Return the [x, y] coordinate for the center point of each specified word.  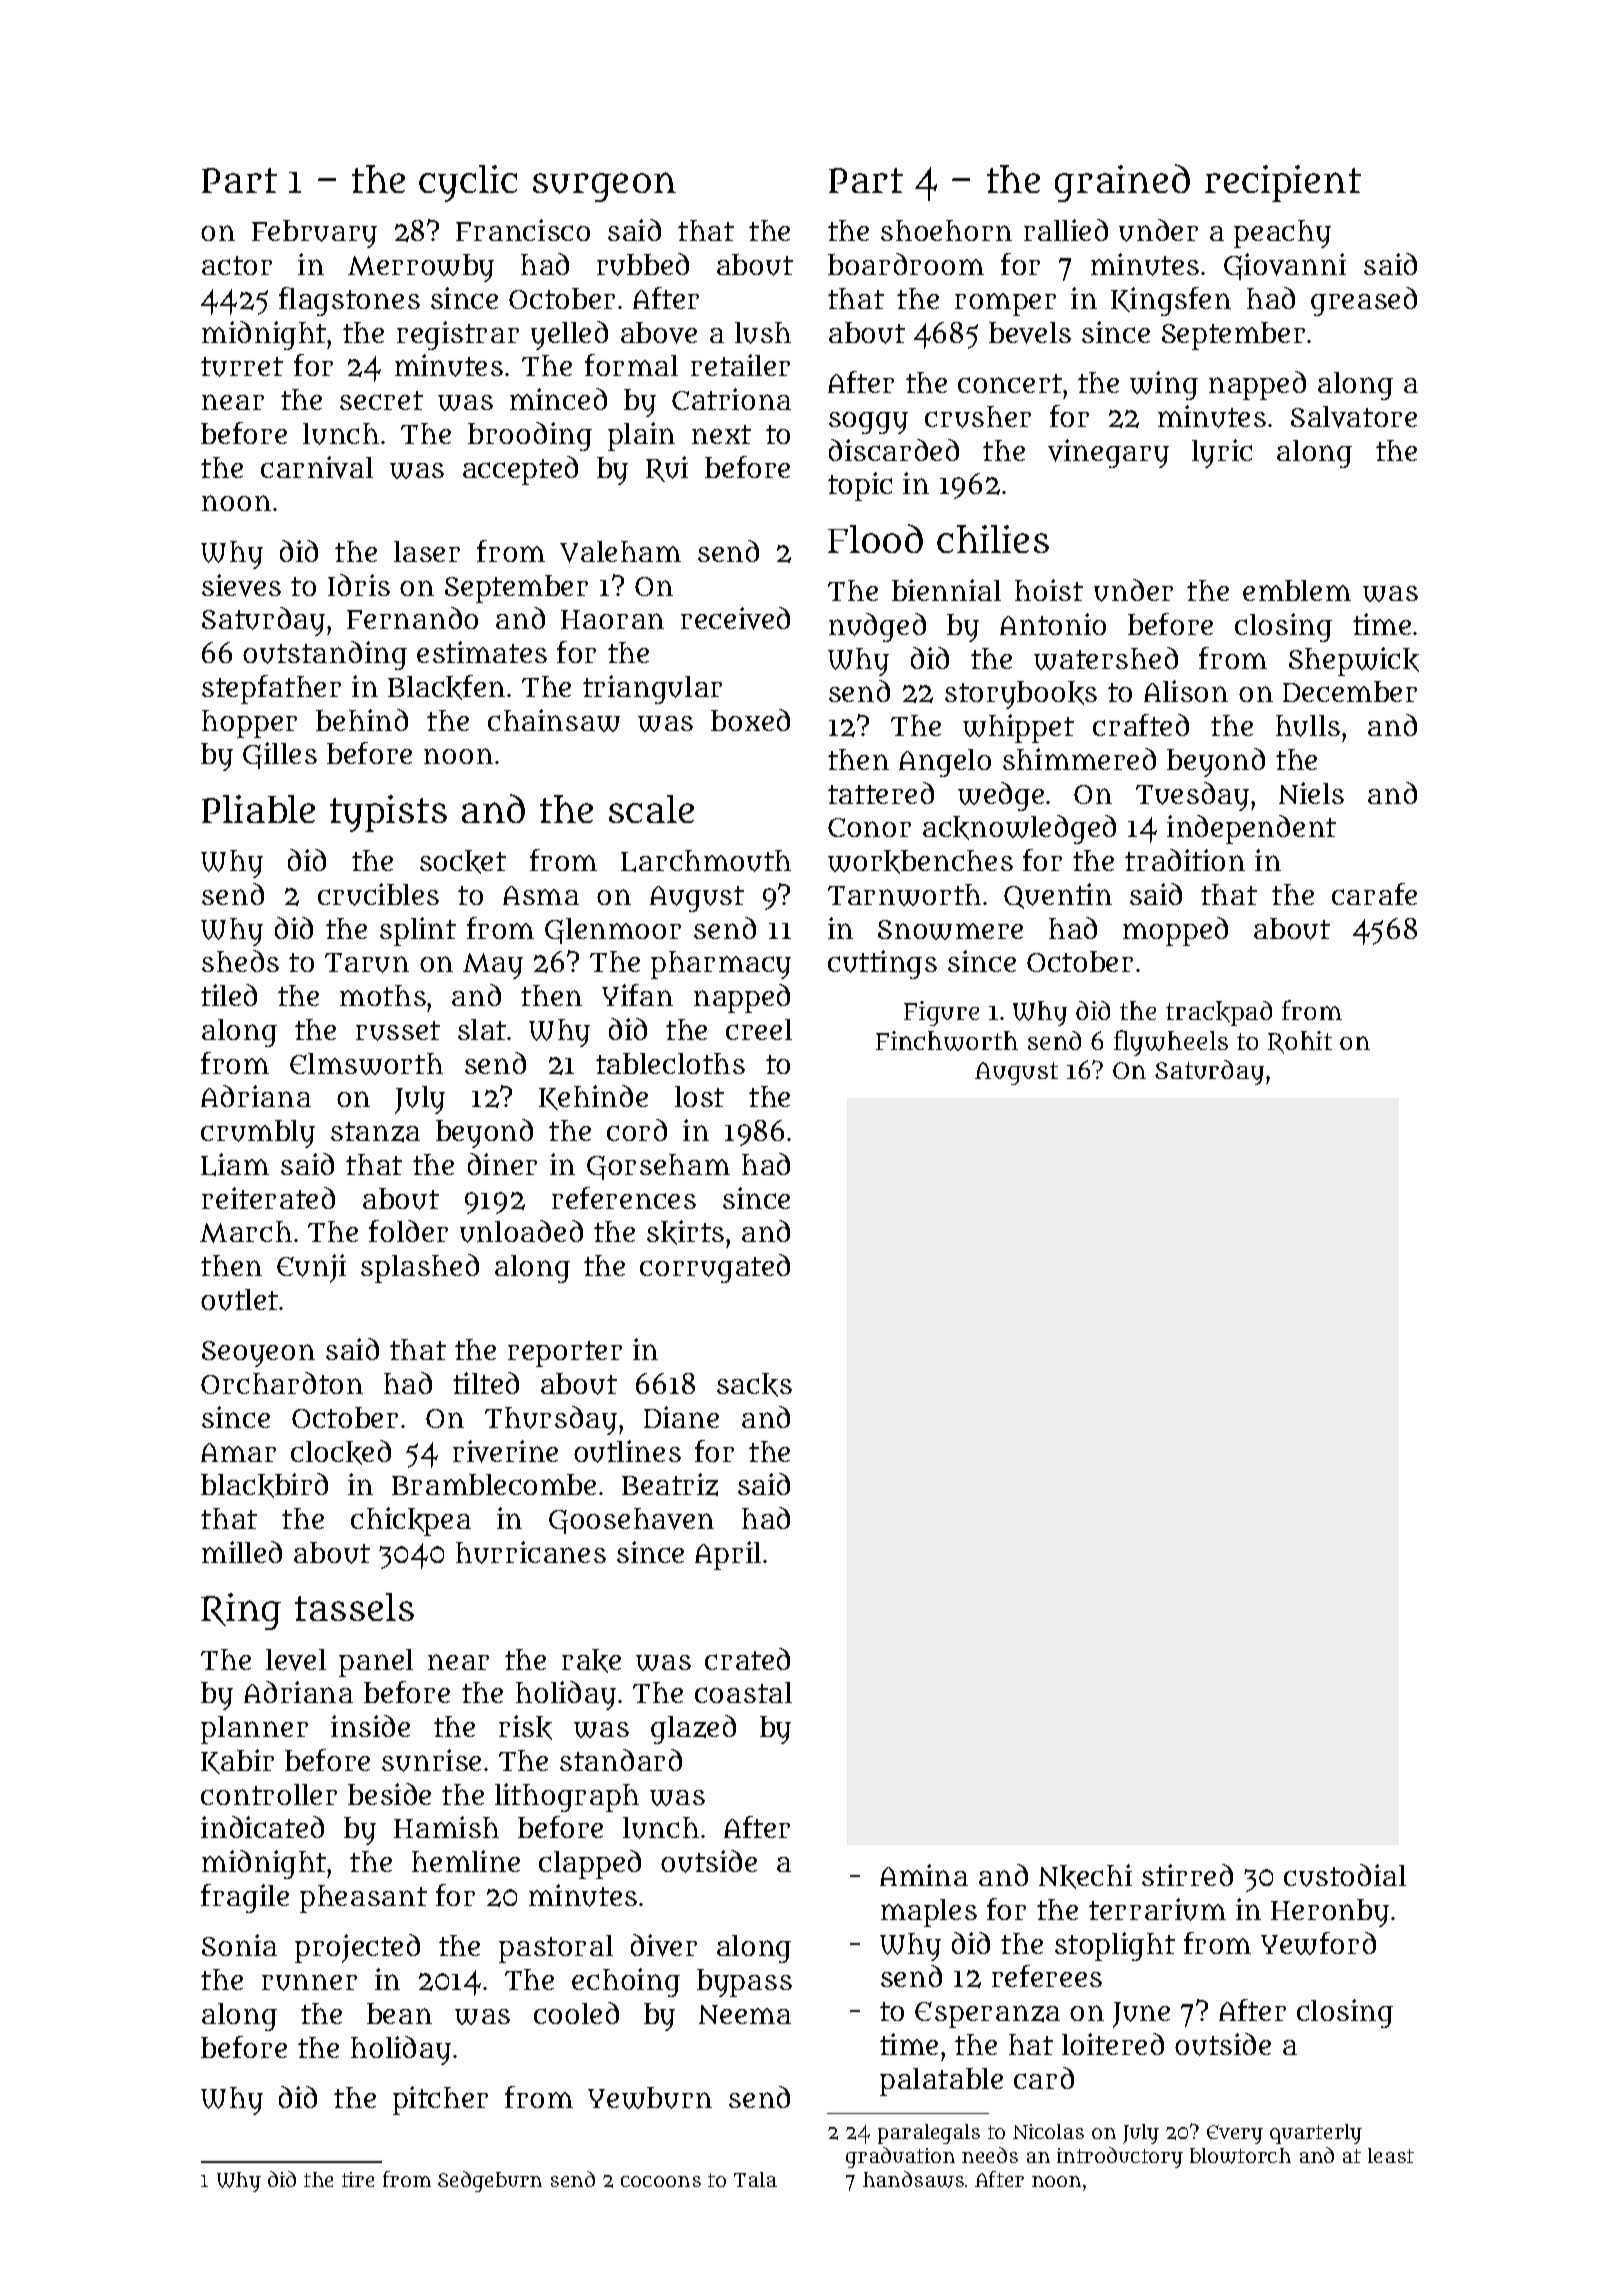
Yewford [1318, 1943]
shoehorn [946, 230]
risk [525, 1727]
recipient [1283, 183]
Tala [755, 2179]
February [314, 234]
